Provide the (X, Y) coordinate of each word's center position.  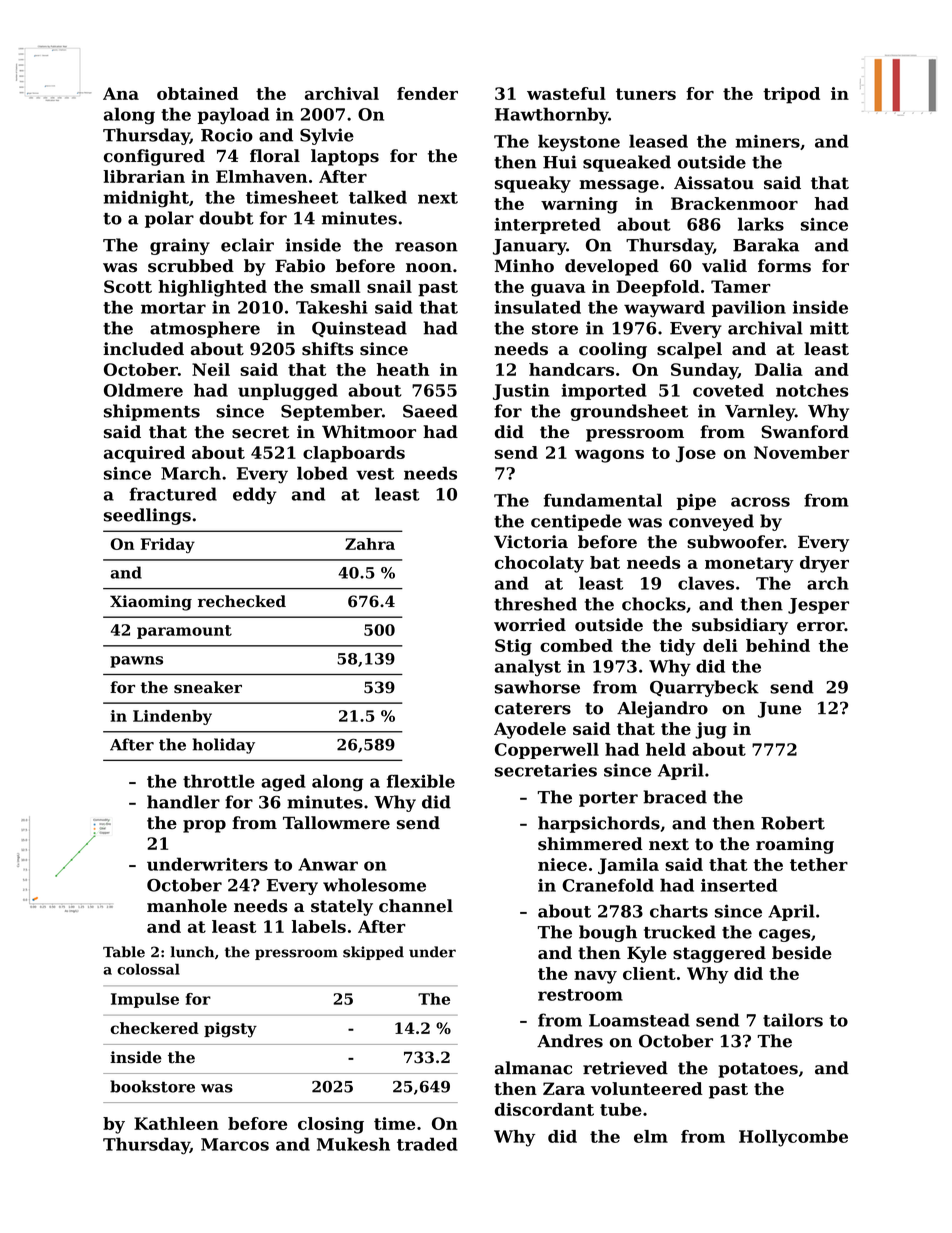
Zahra (370, 544)
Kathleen (176, 1123)
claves (706, 583)
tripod (791, 95)
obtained (197, 93)
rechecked (242, 601)
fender (427, 93)
